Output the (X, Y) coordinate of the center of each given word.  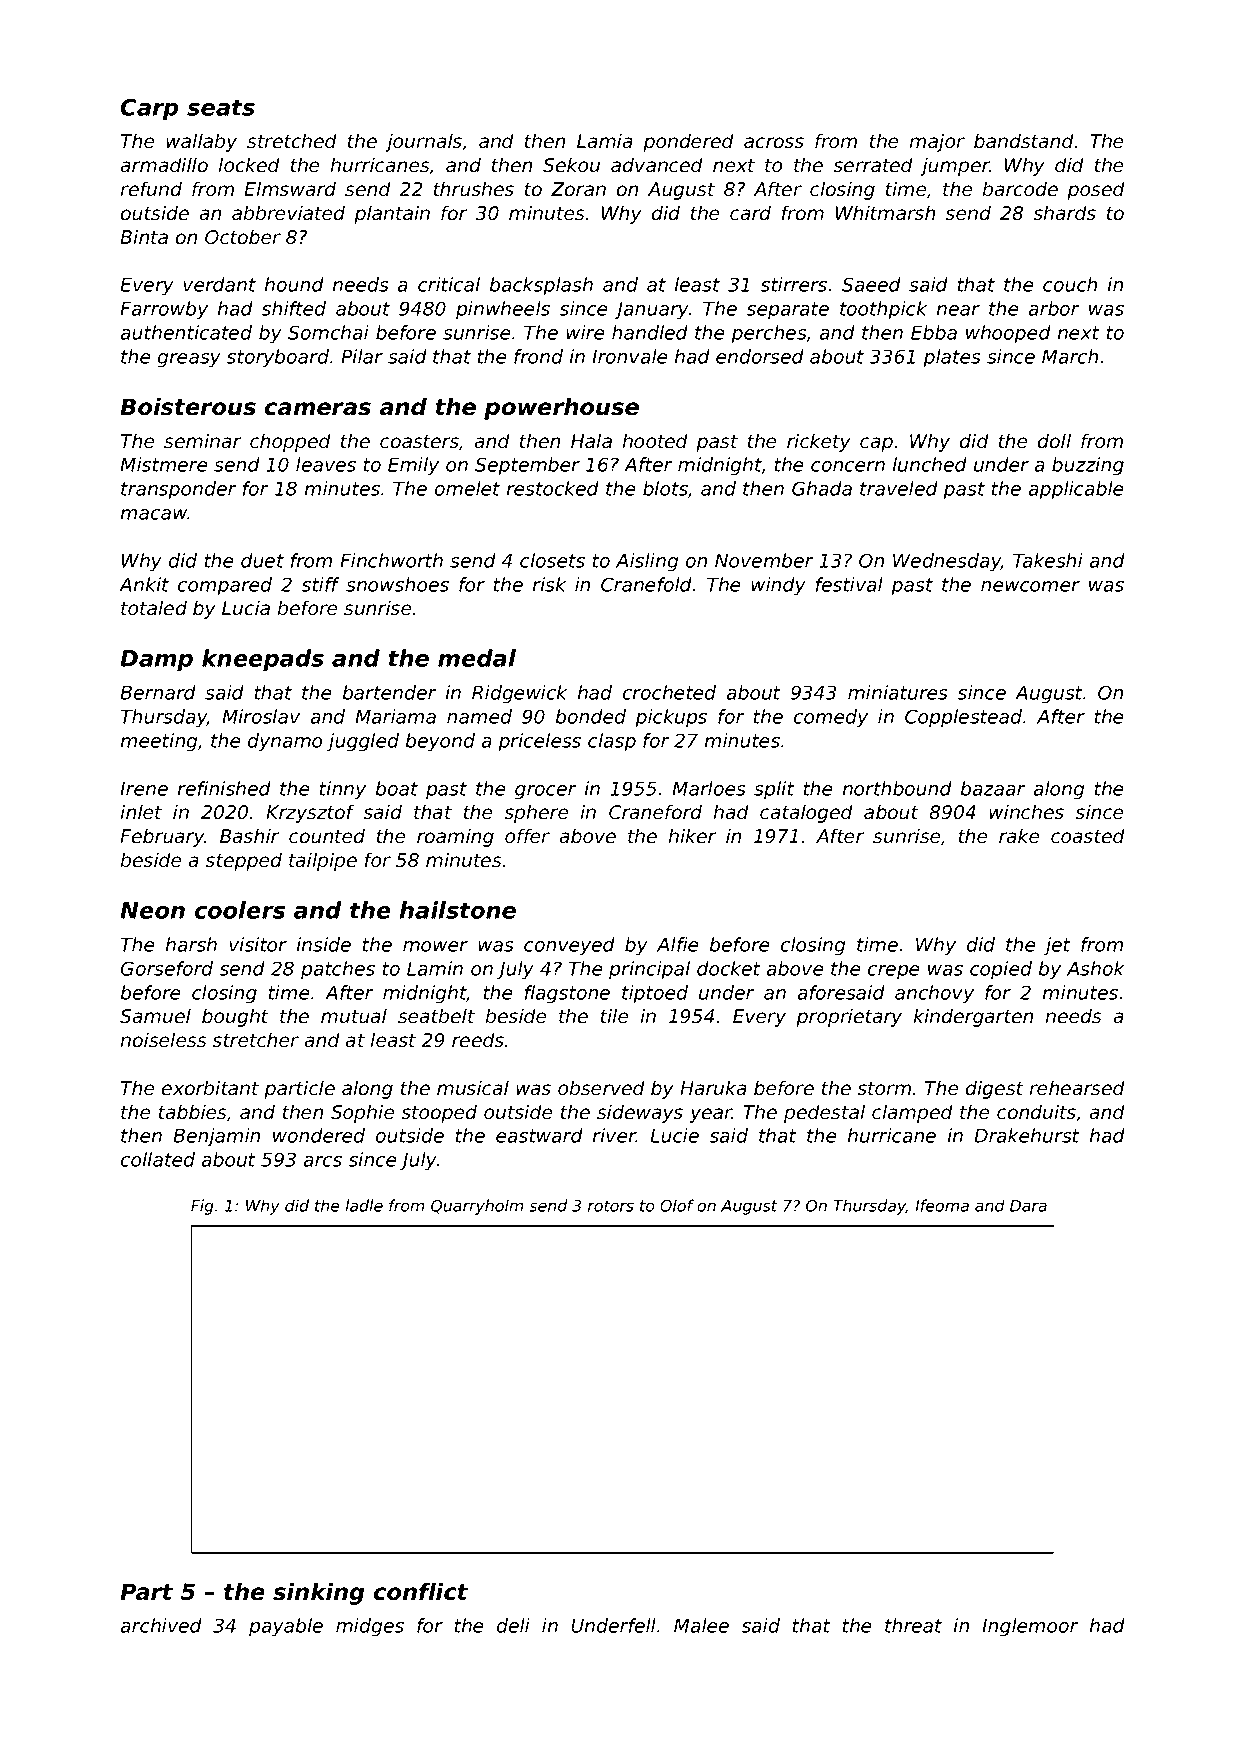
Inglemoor (1030, 1627)
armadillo (164, 165)
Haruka (713, 1088)
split (774, 790)
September (527, 466)
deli (513, 1625)
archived (161, 1625)
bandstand (1024, 141)
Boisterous (188, 407)
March (1070, 356)
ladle (364, 1205)
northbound (897, 788)
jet (1057, 946)
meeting (159, 742)
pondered (688, 142)
